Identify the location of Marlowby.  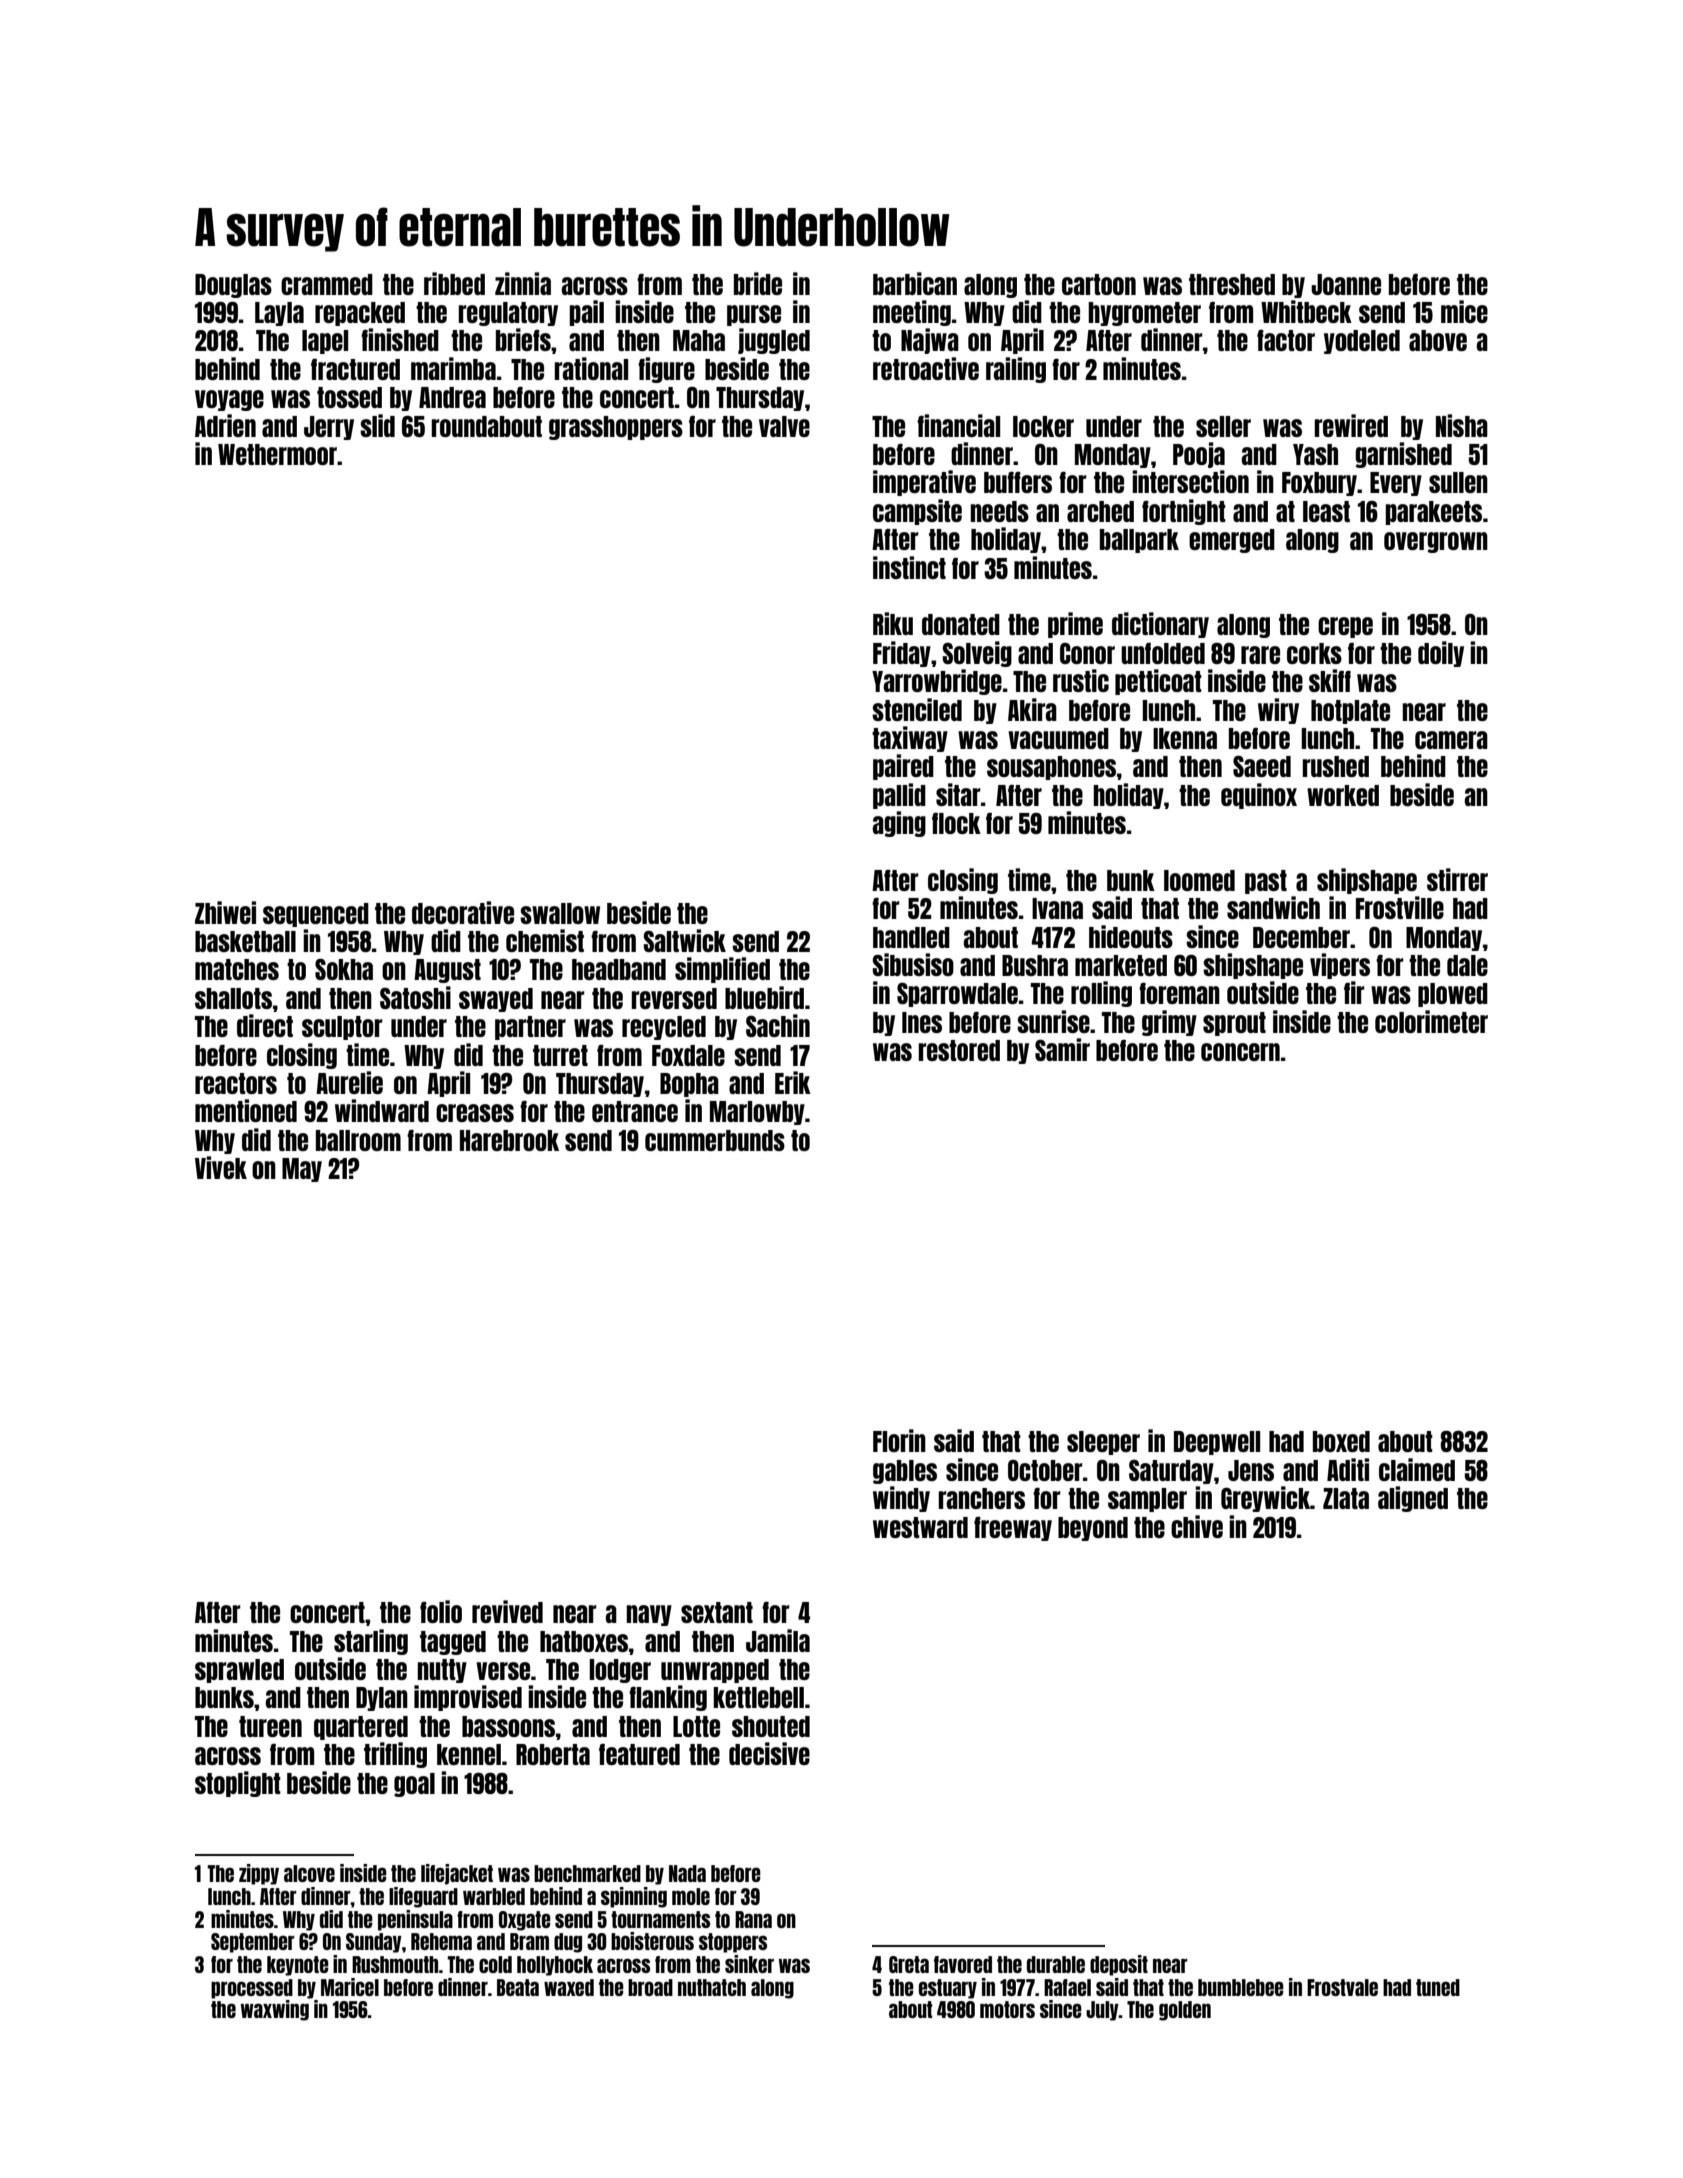
(757, 1113).
